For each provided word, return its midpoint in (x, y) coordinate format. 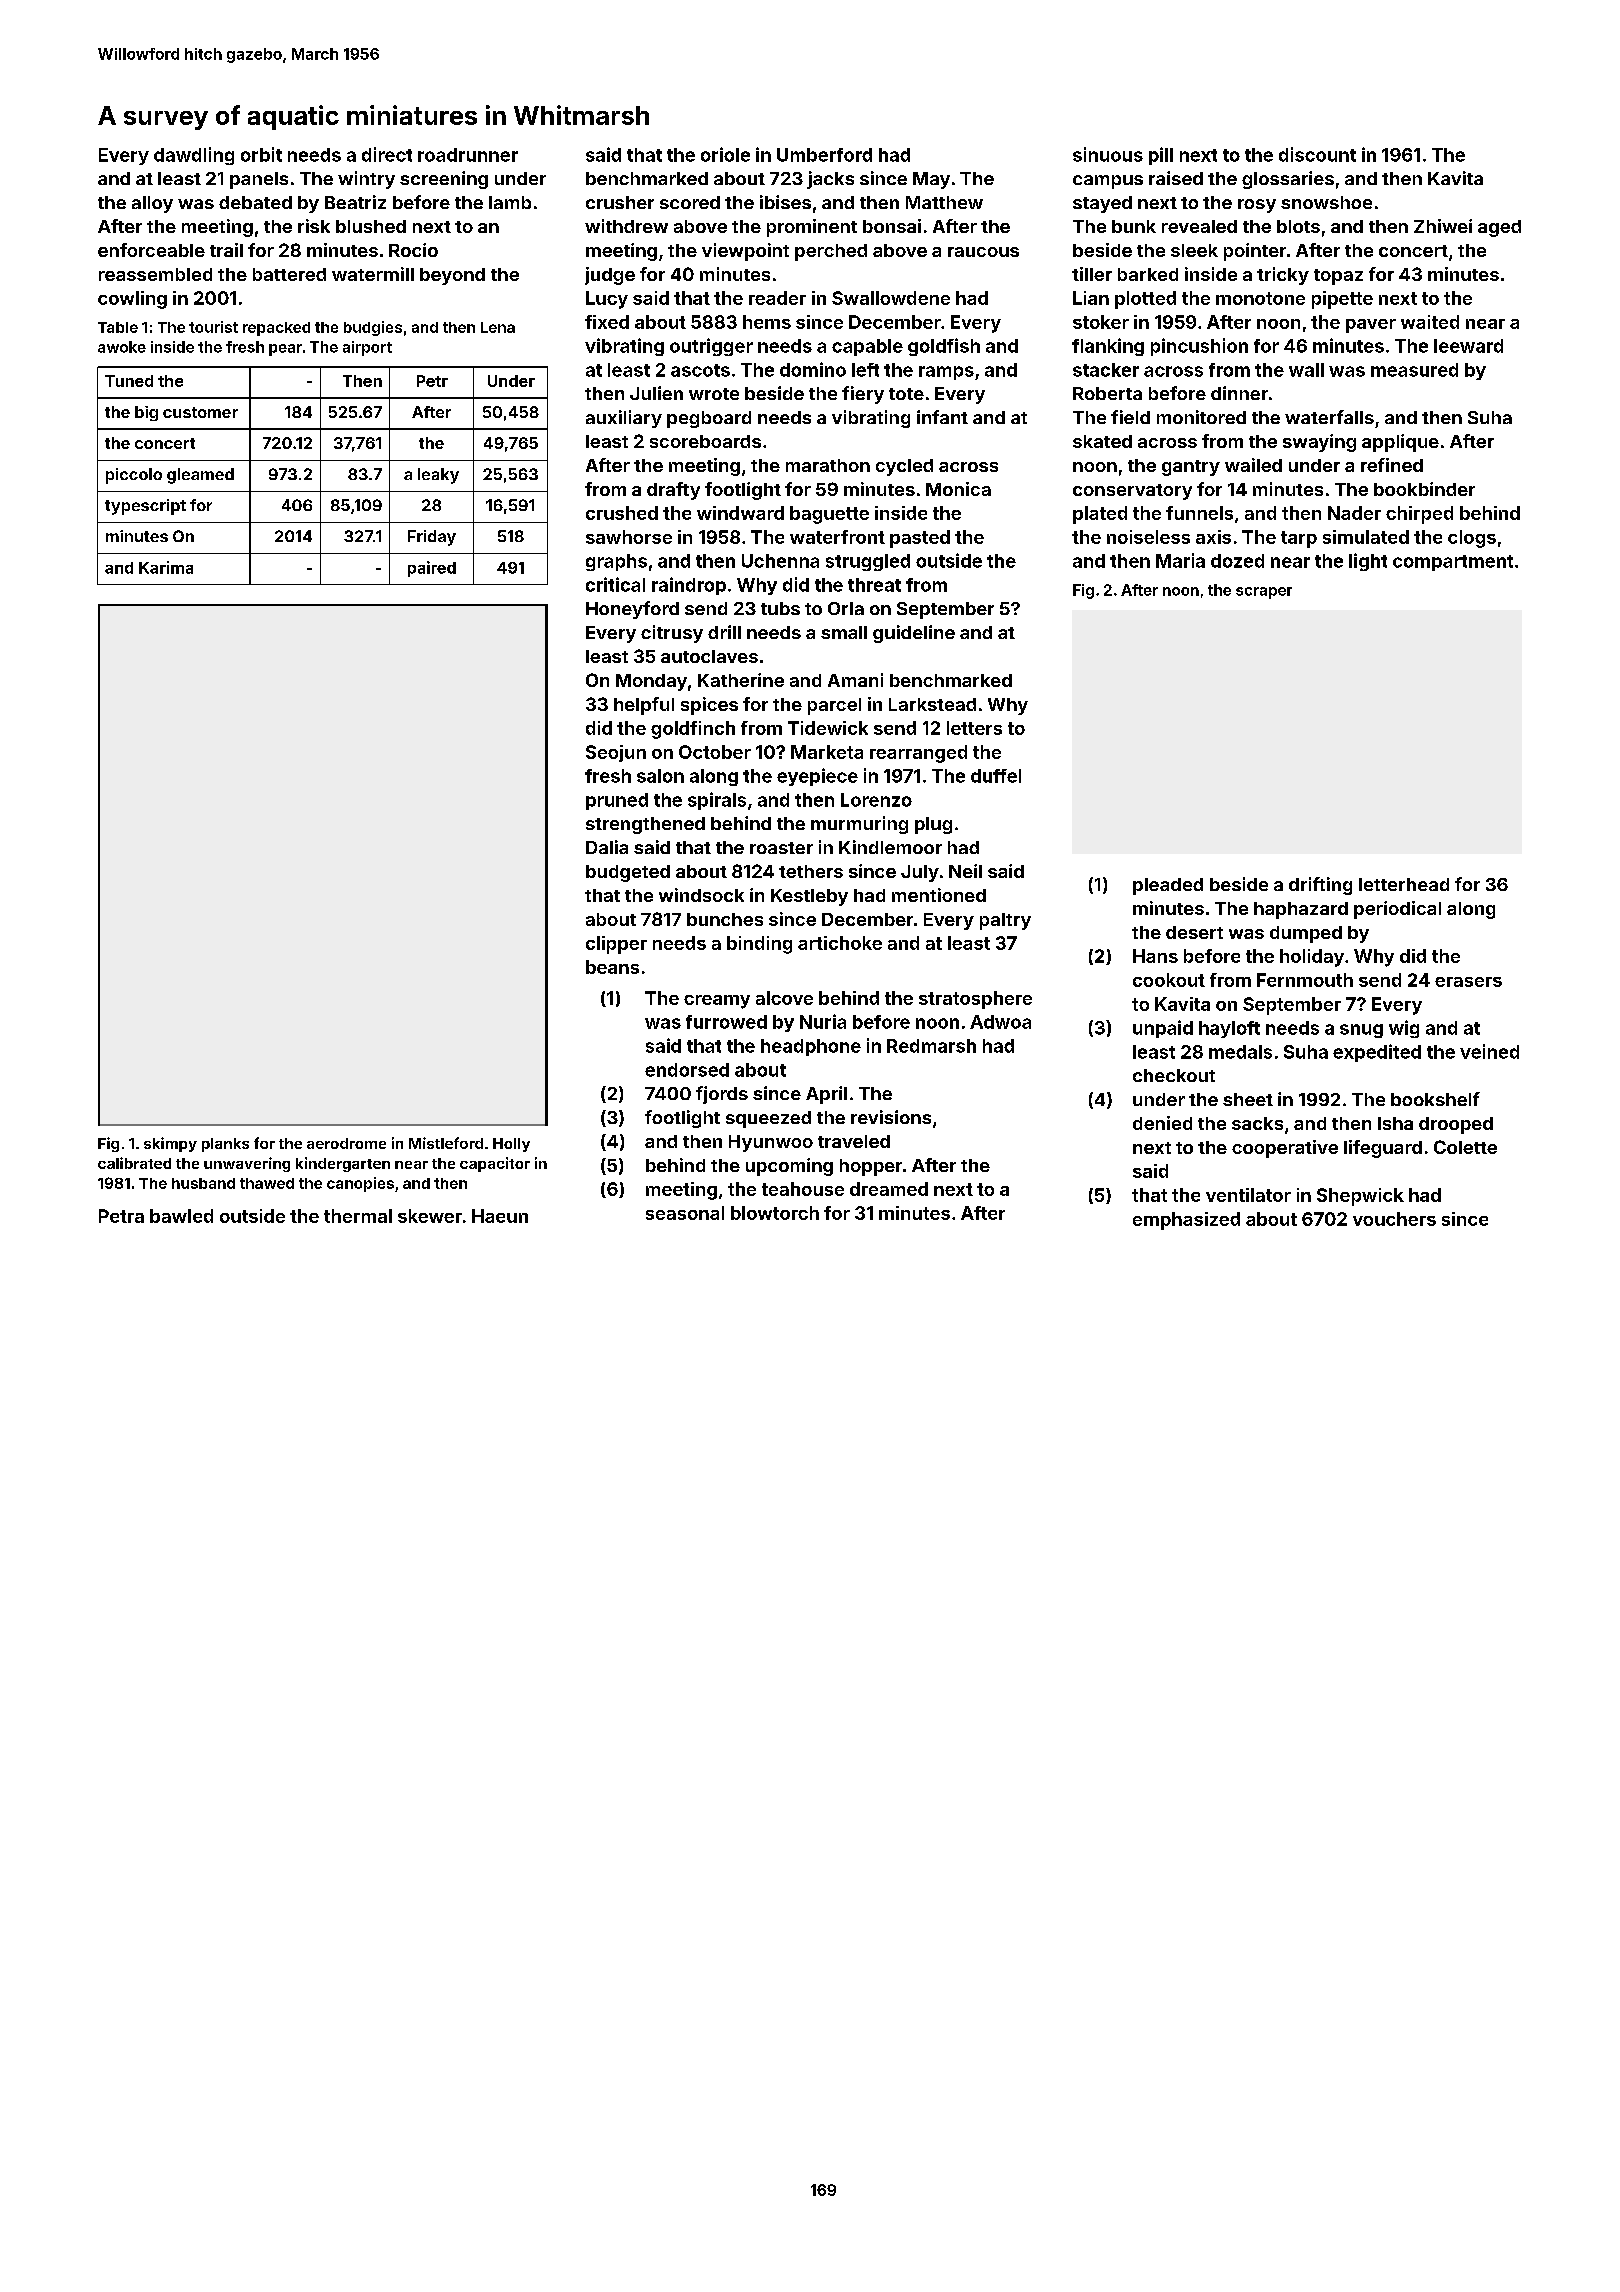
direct (387, 154)
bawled (181, 1216)
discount (1317, 154)
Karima (166, 567)
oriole (725, 154)
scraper (1264, 593)
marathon (828, 465)
